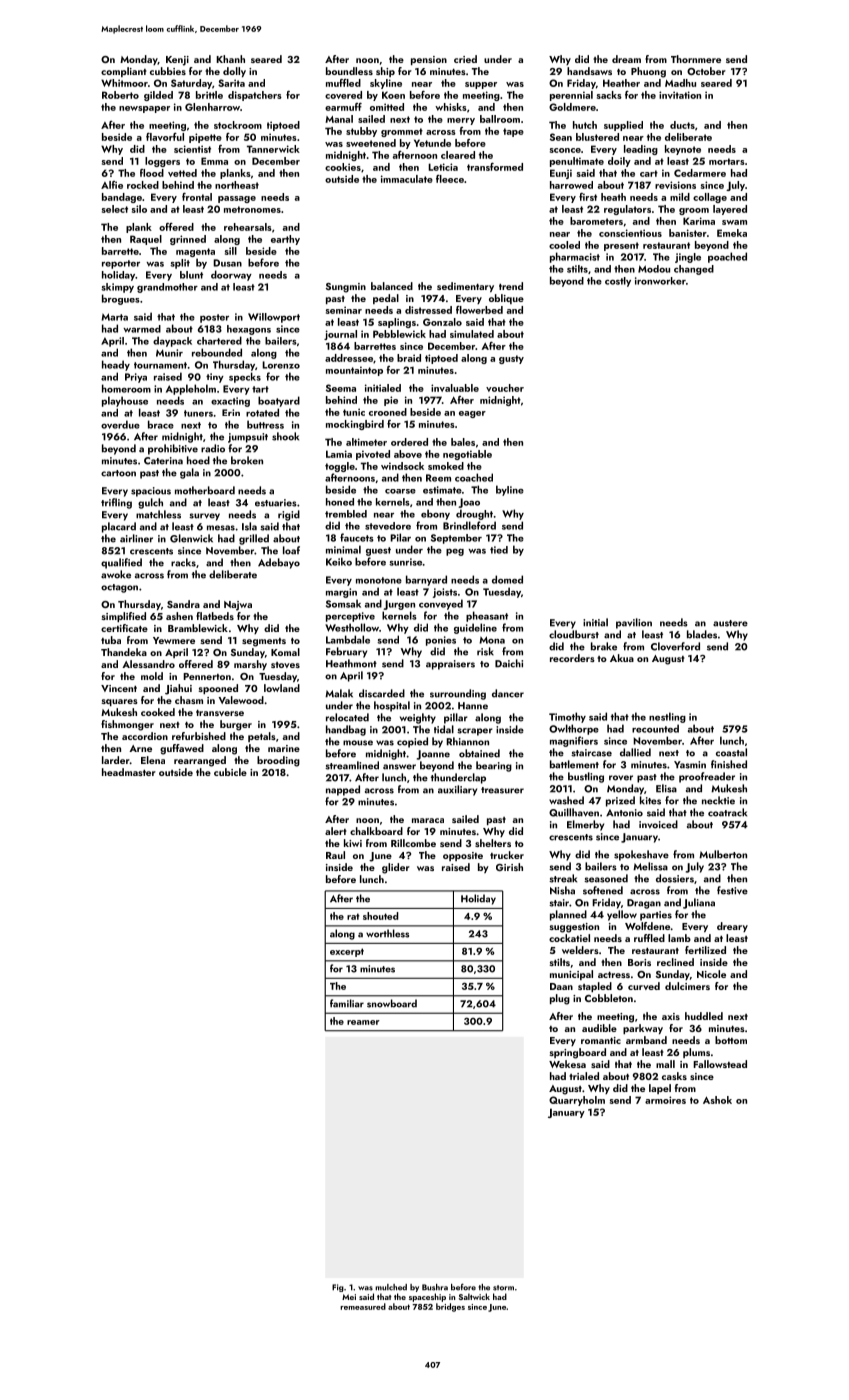 This screenshot has width=849, height=1400. I want to click on alert, so click(336, 831).
